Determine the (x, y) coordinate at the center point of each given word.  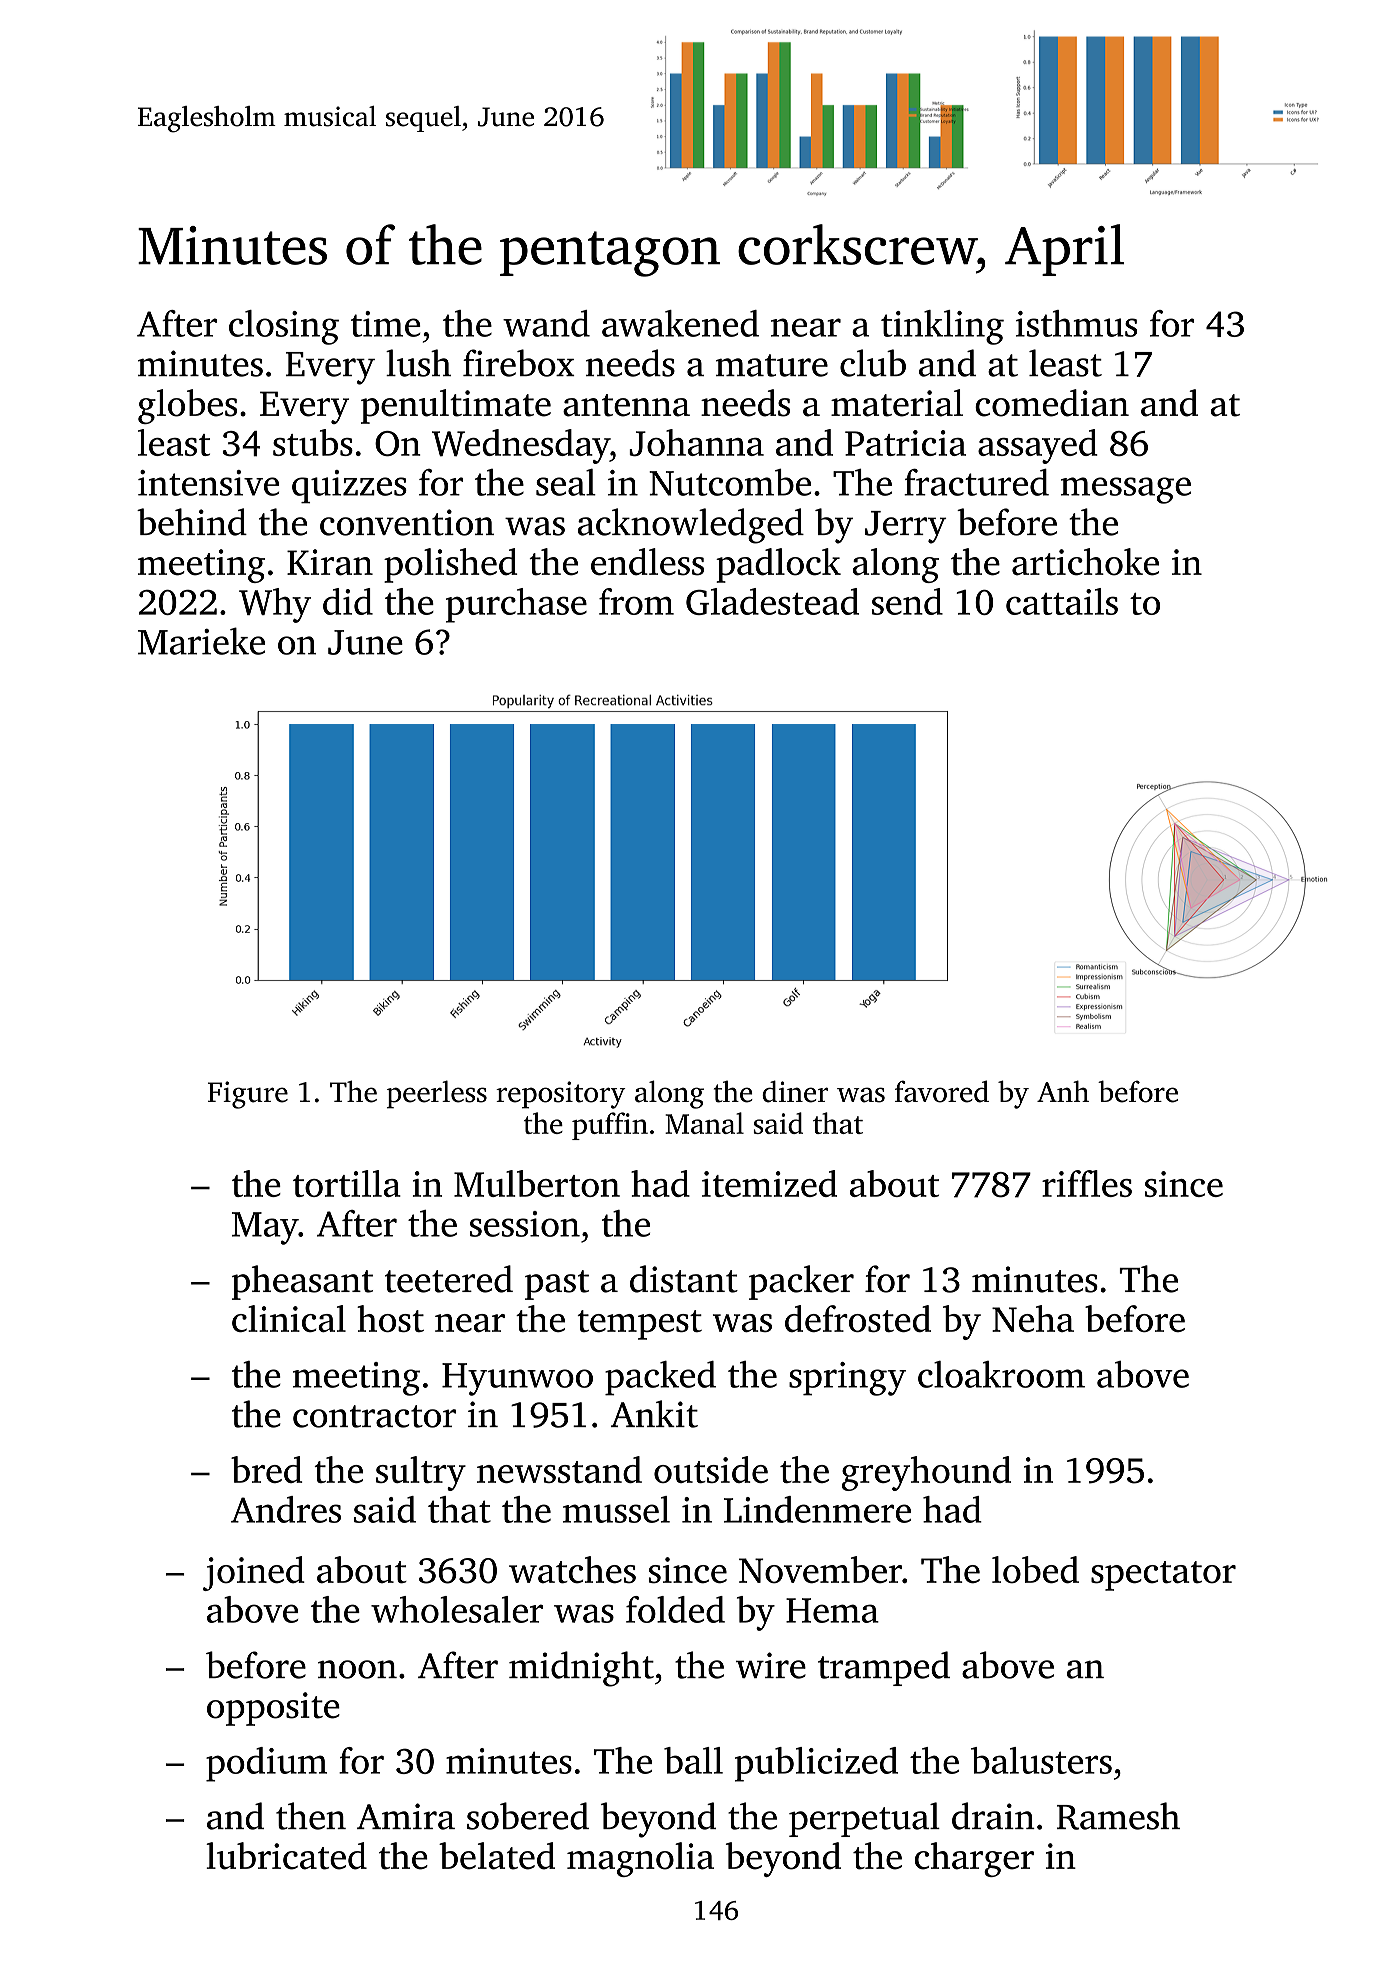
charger (974, 1859)
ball (693, 1760)
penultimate (456, 406)
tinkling (942, 327)
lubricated (286, 1856)
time (386, 324)
